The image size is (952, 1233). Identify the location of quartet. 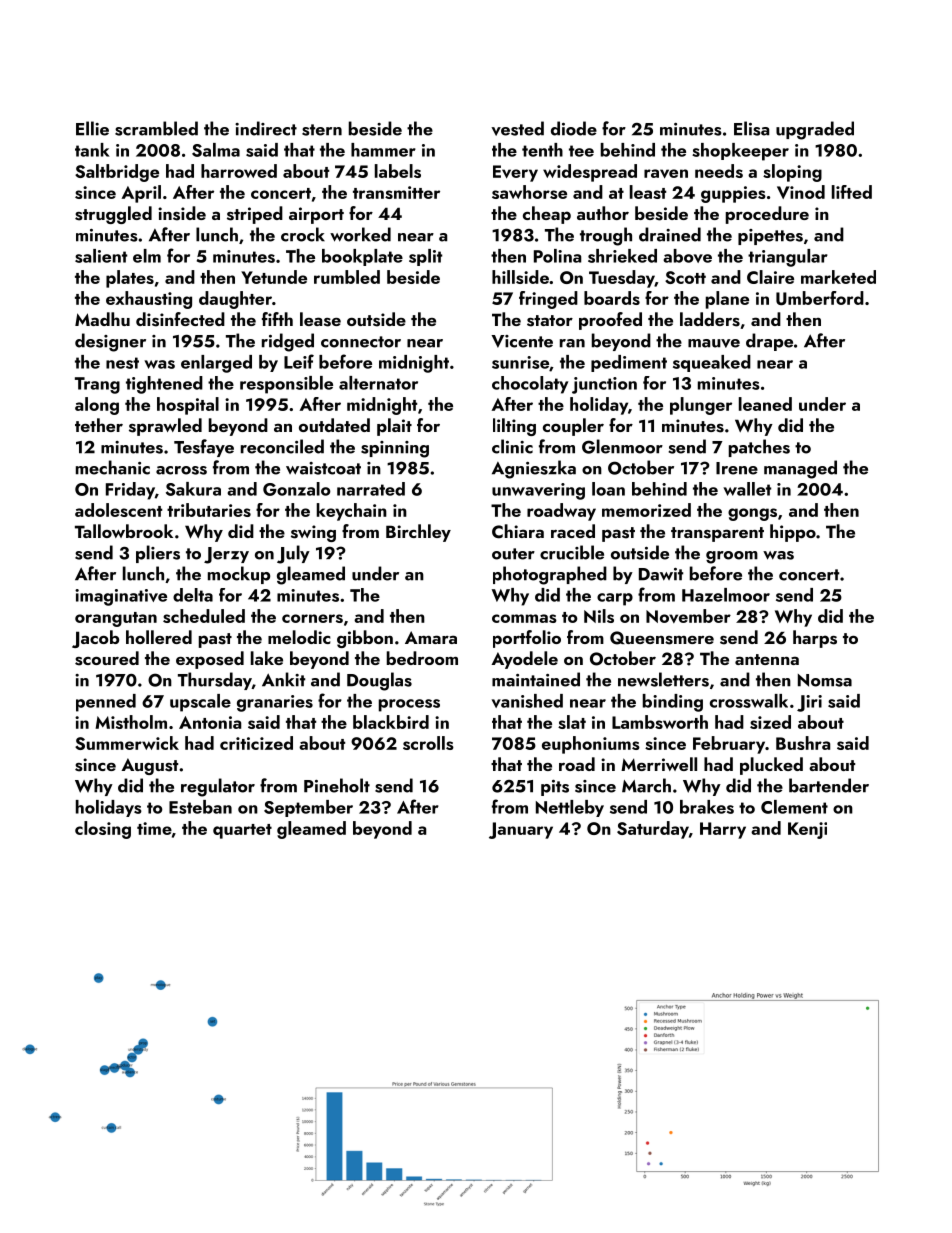
(242, 831).
